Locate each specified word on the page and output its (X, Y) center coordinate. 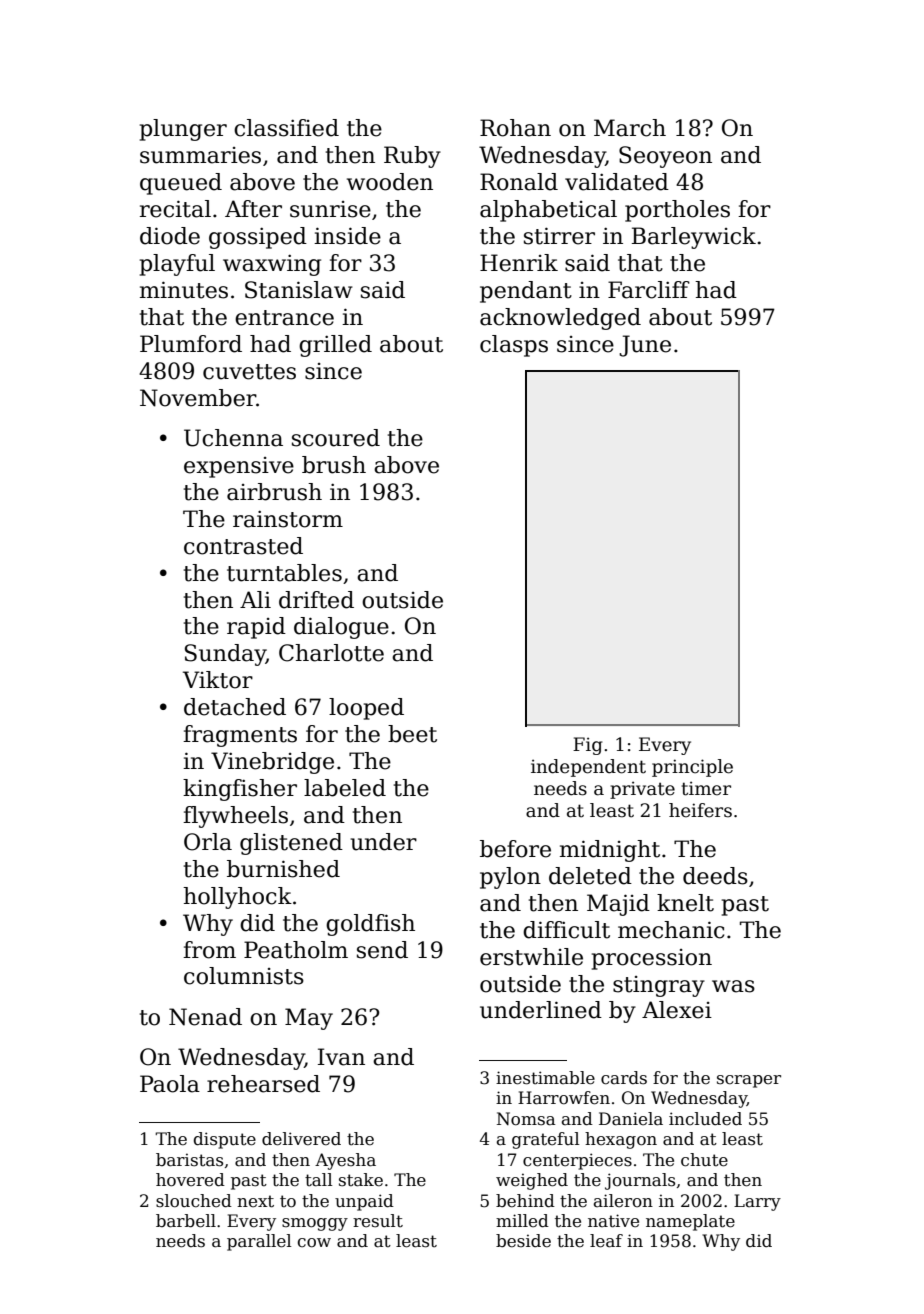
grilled (335, 346)
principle (692, 768)
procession (652, 959)
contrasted (243, 546)
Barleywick (694, 238)
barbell (186, 1221)
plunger (183, 130)
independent (588, 768)
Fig (587, 746)
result (378, 1221)
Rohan (515, 128)
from (209, 950)
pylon (510, 878)
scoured (336, 438)
